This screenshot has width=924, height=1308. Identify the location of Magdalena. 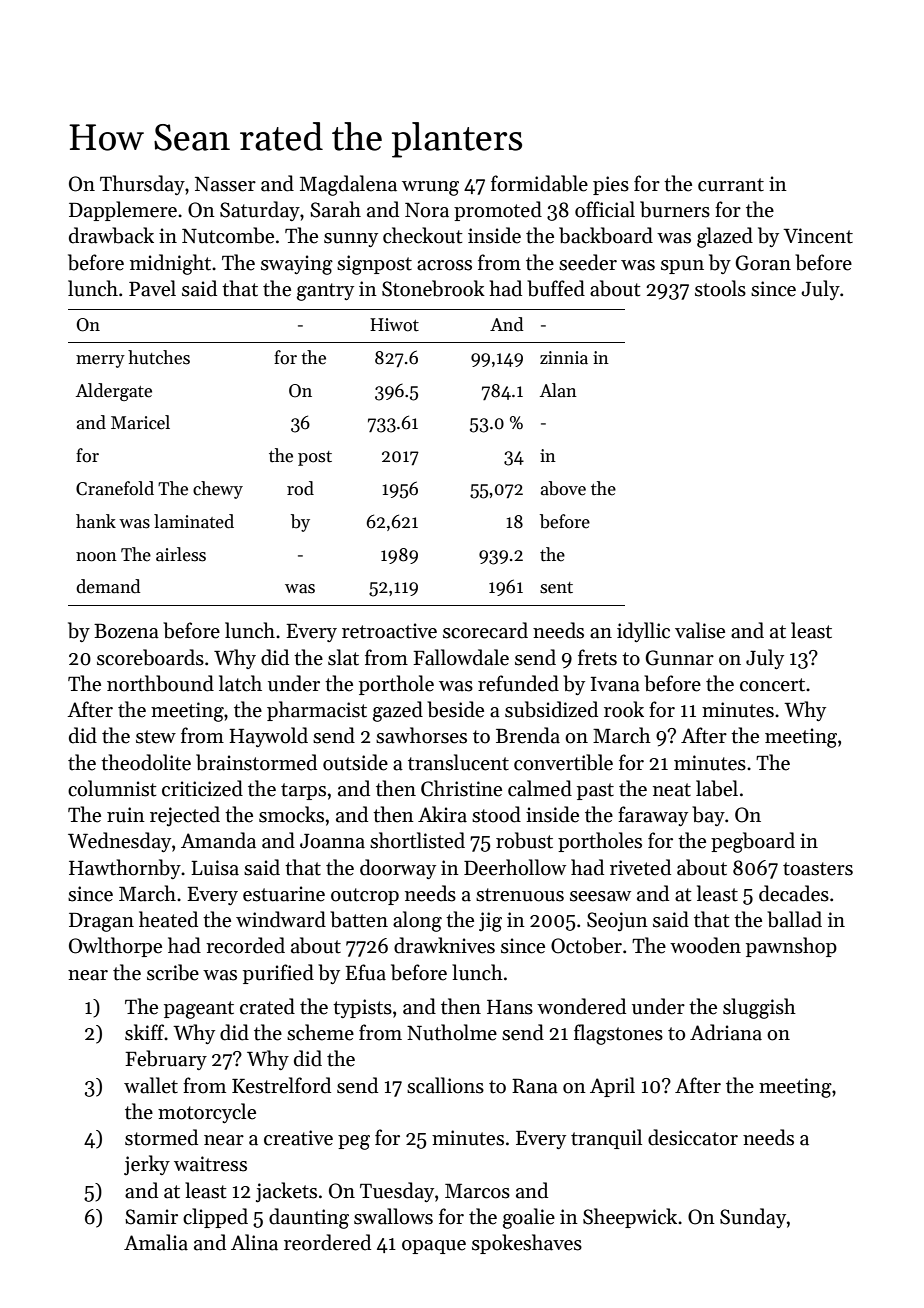
(348, 185).
